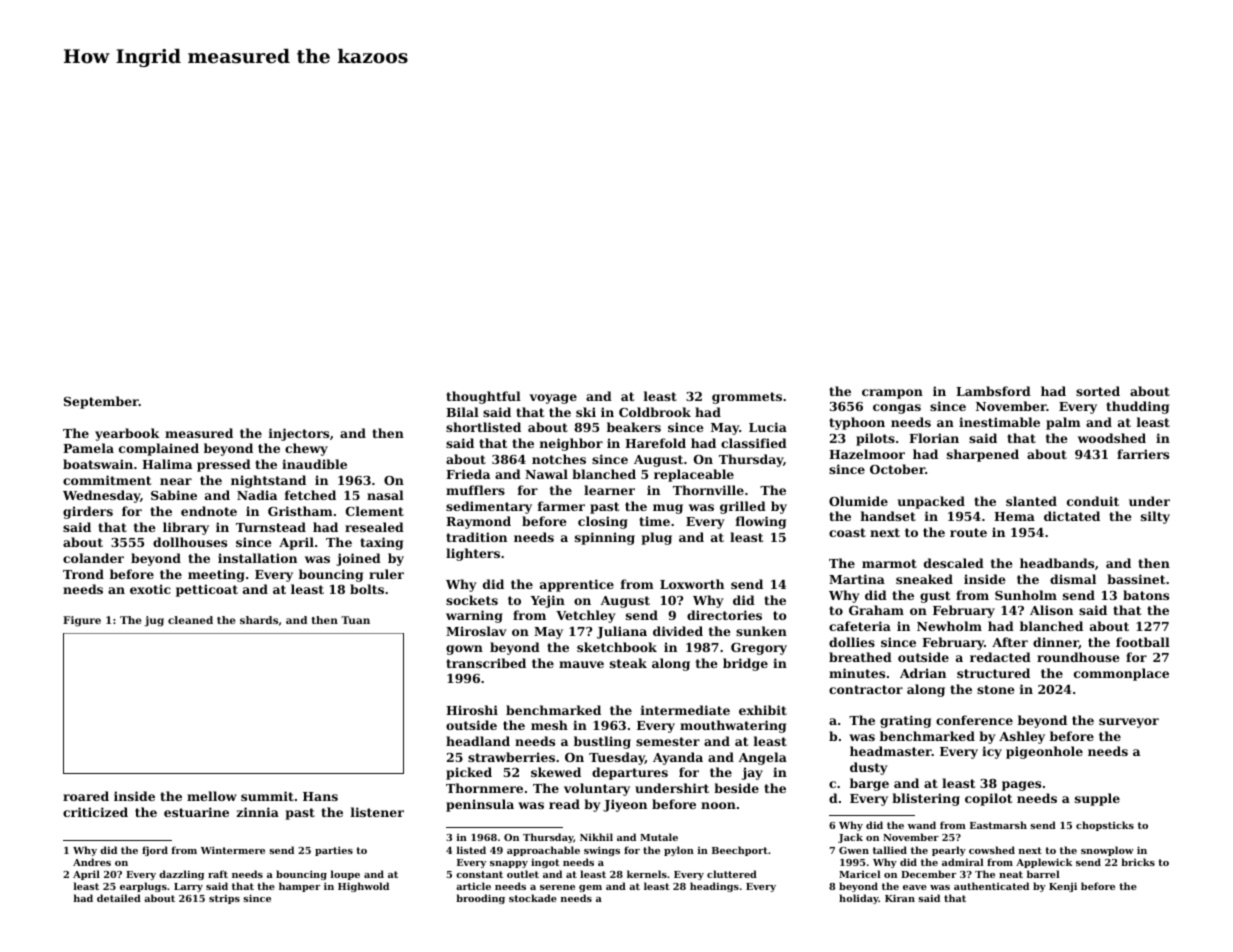  Describe the element at coordinates (1121, 674) in the image. I see `commonplace` at that location.
